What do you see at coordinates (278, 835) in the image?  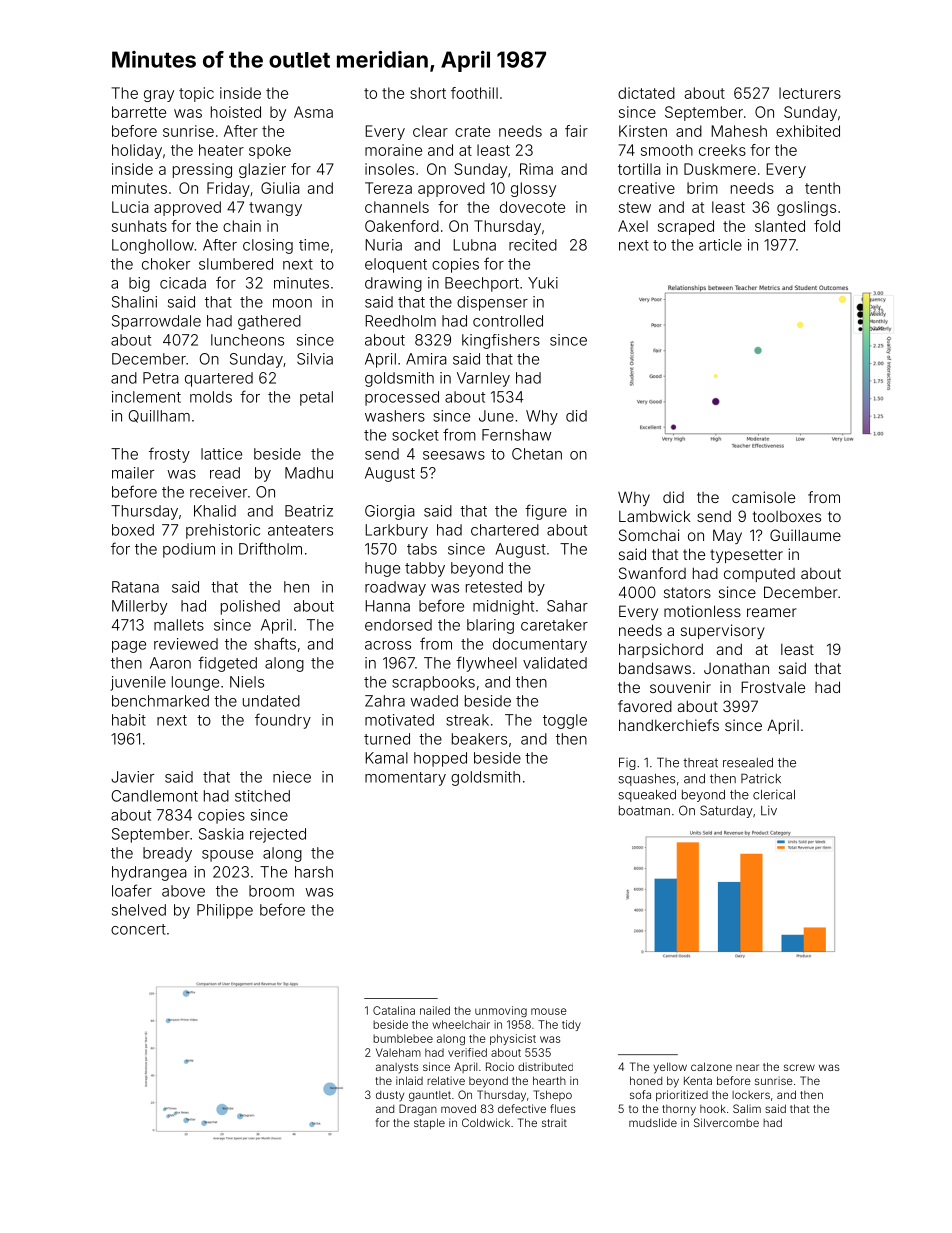 I see `rejected` at bounding box center [278, 835].
